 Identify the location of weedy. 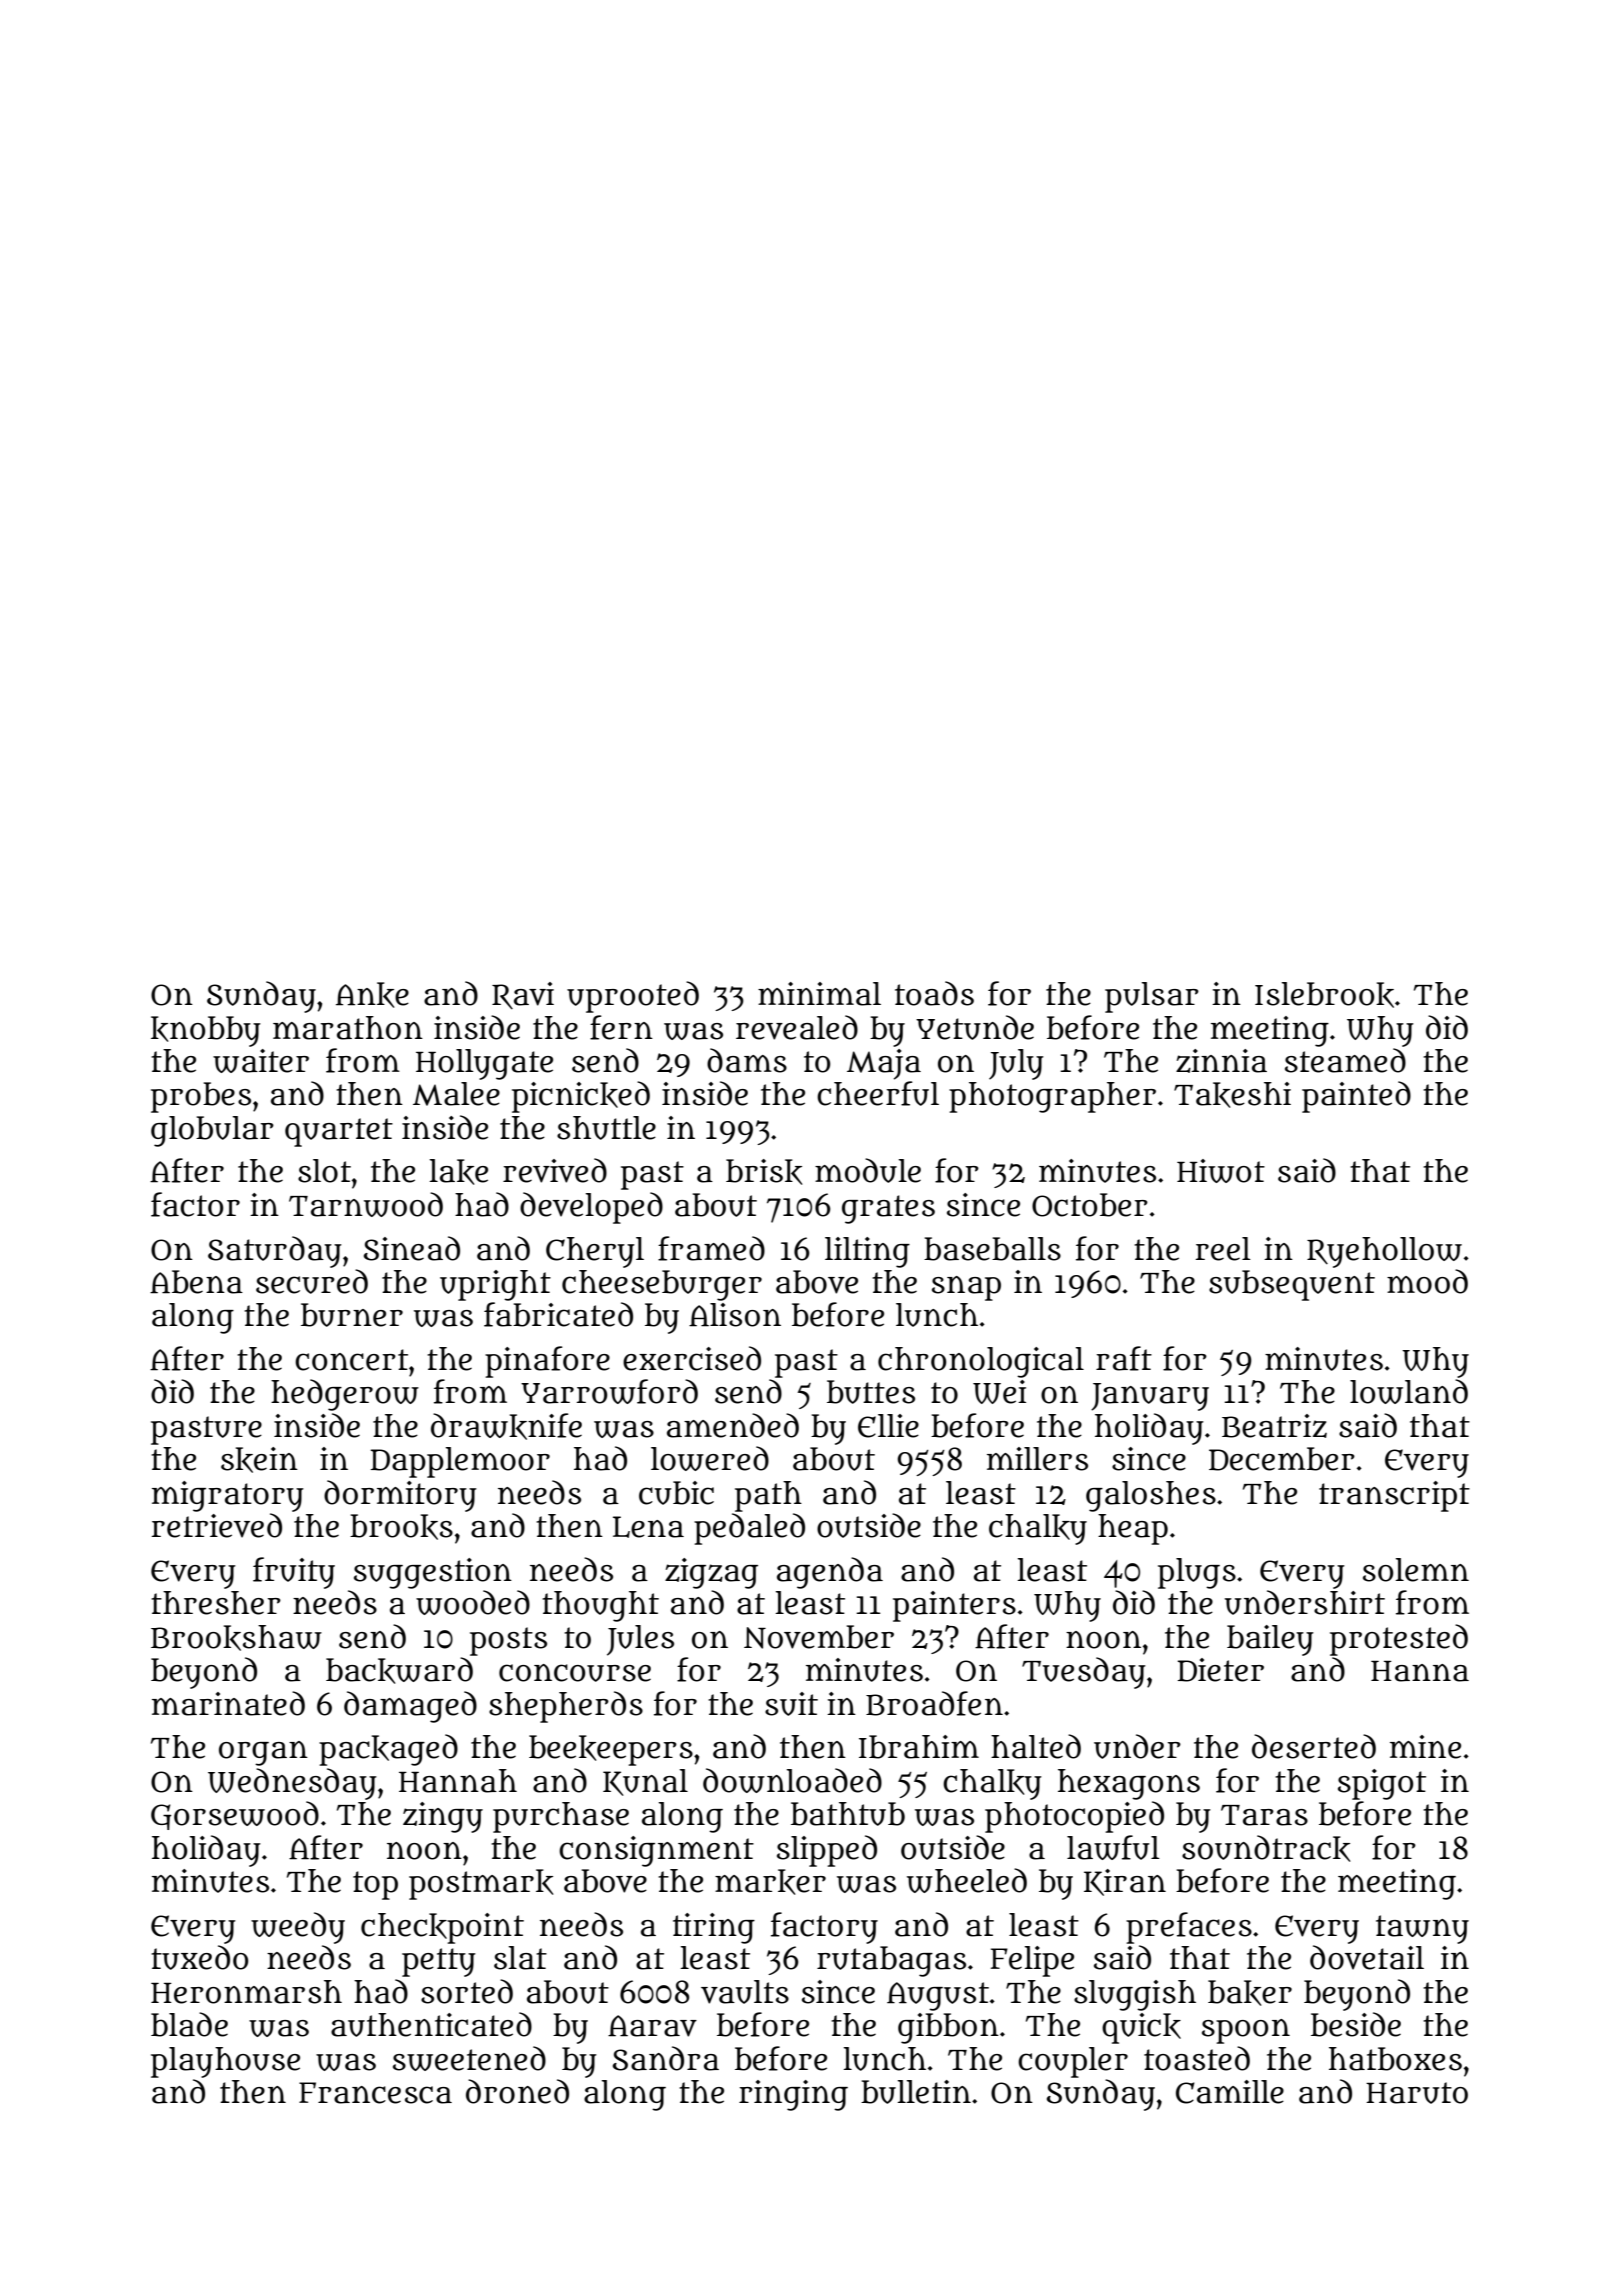
(298, 1928).
